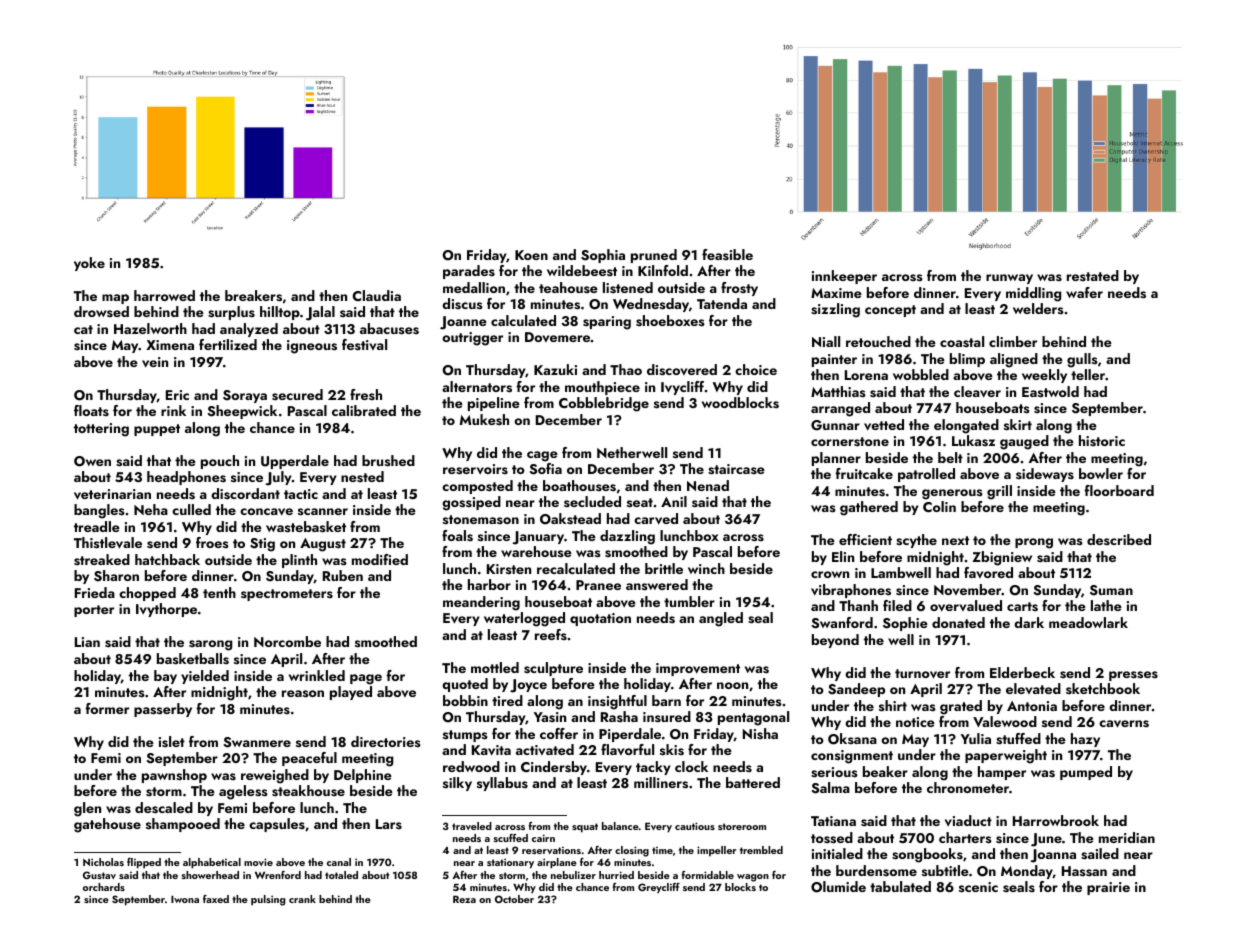  Describe the element at coordinates (736, 469) in the page. I see `staircase` at that location.
